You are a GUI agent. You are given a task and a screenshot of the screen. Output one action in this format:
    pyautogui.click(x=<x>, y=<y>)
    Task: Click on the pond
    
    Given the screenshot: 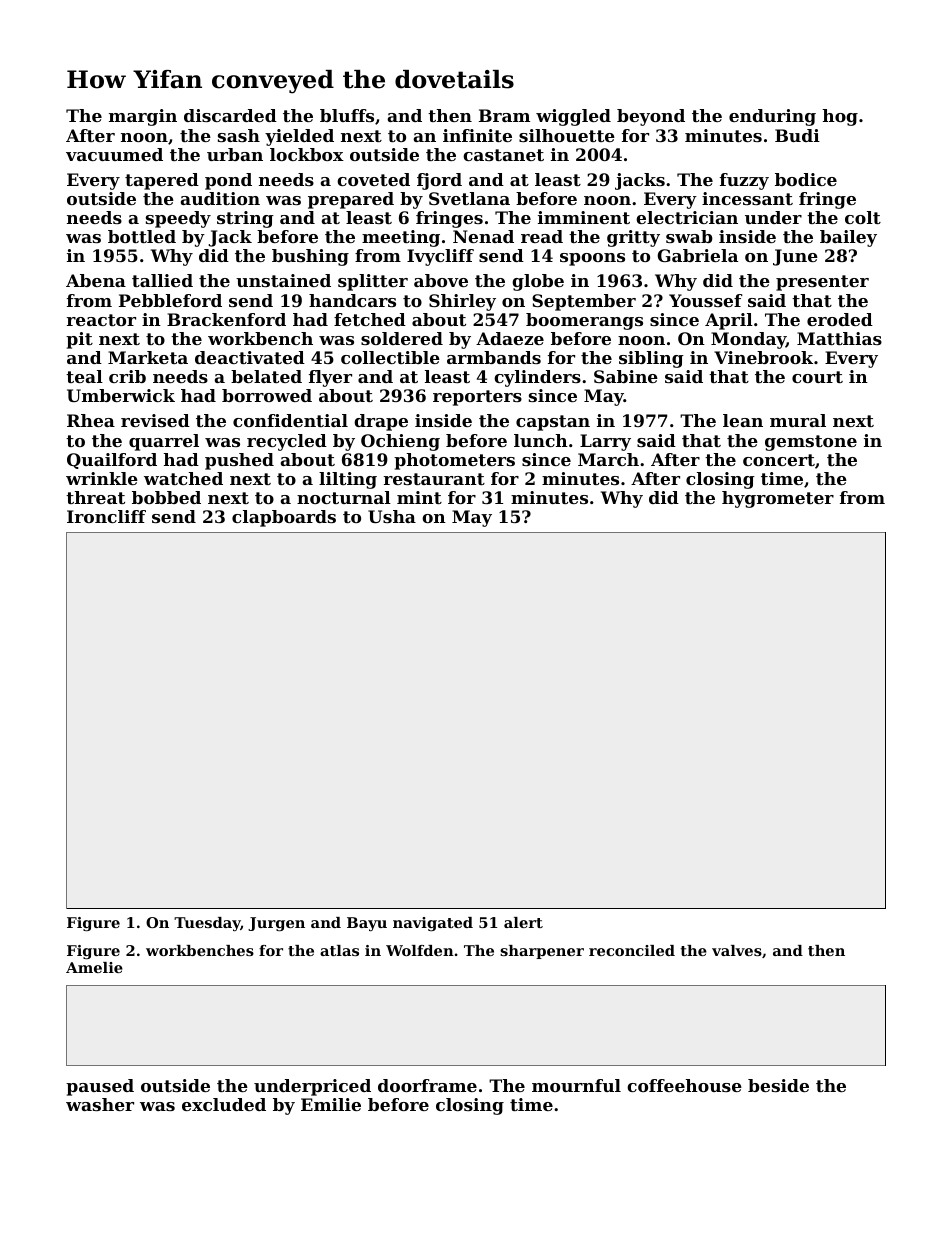 What is the action you would take?
    pyautogui.click(x=228, y=181)
